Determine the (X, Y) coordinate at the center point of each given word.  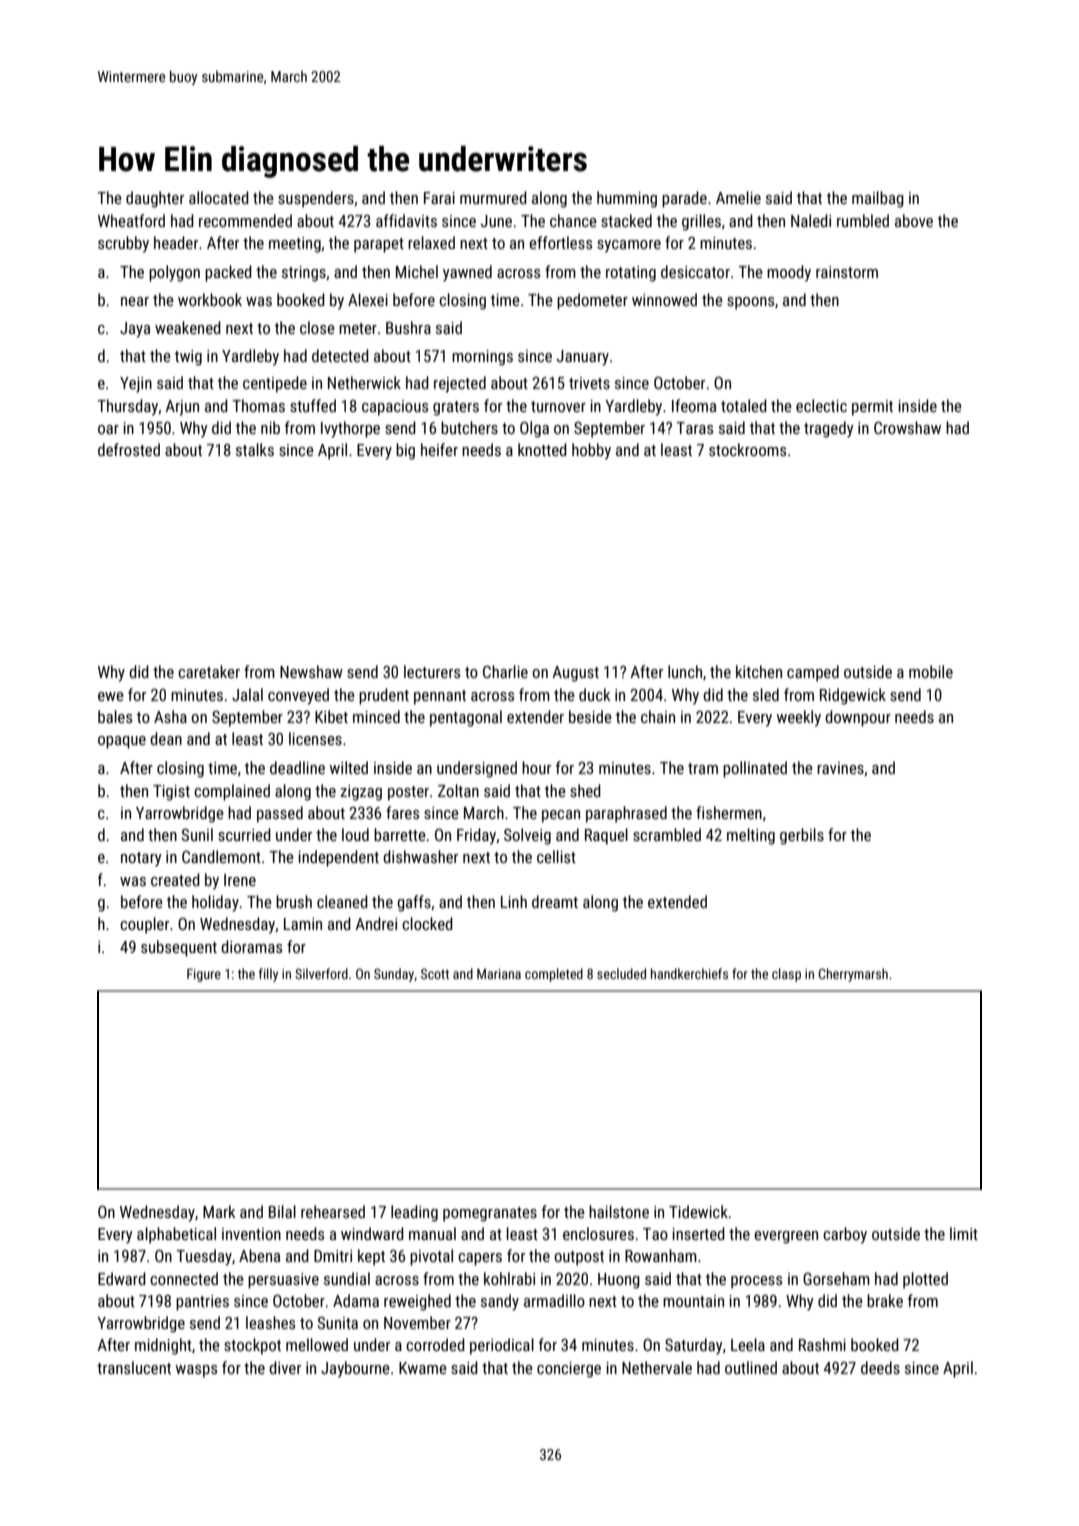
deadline (297, 767)
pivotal (431, 1257)
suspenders (316, 199)
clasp (786, 975)
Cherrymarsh (853, 975)
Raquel (606, 836)
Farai (439, 198)
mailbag (878, 199)
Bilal (282, 1211)
